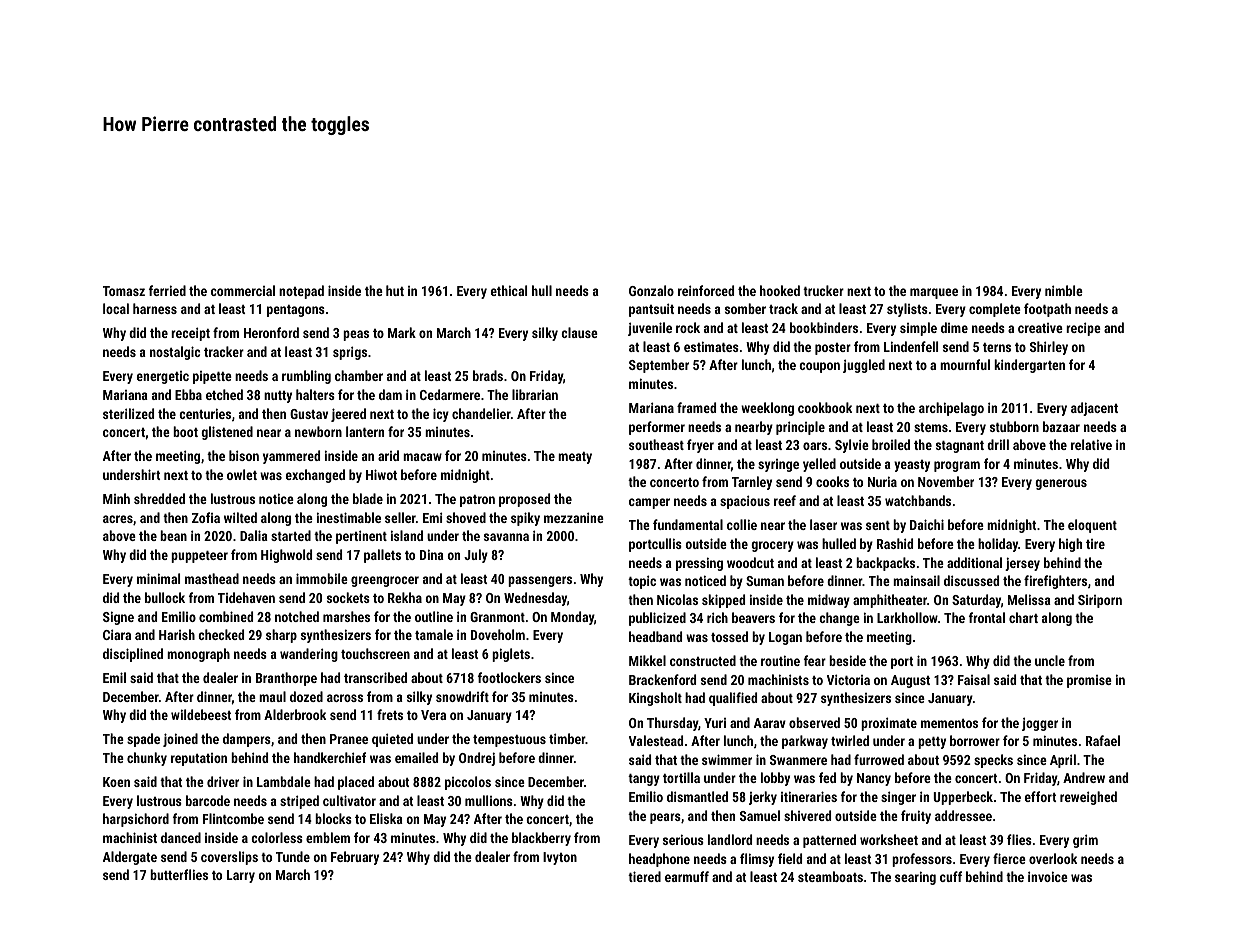 The height and width of the document is (952, 1233). I want to click on beside, so click(847, 660).
